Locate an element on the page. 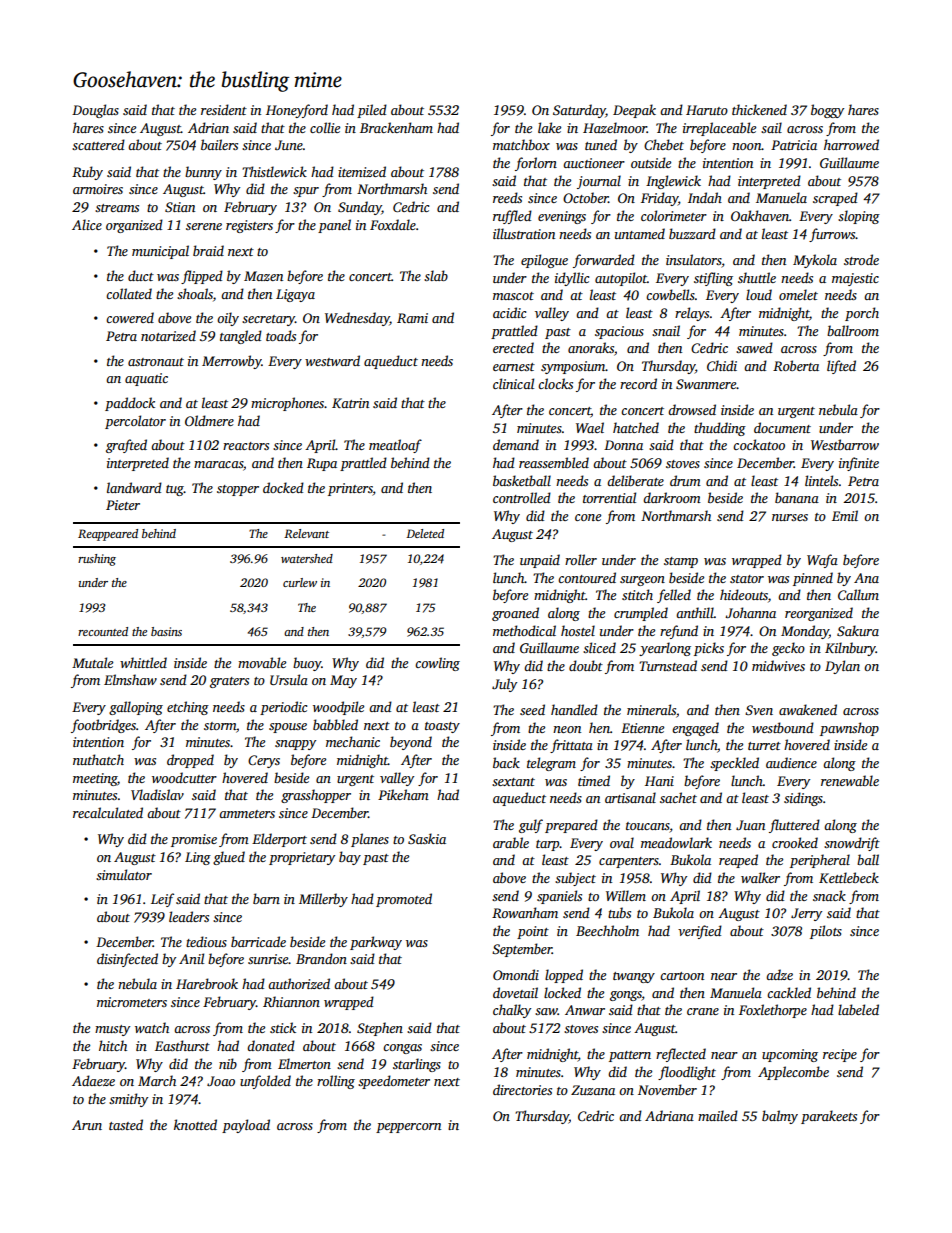 The width and height of the document is (952, 1233). Saturday is located at coordinates (579, 111).
